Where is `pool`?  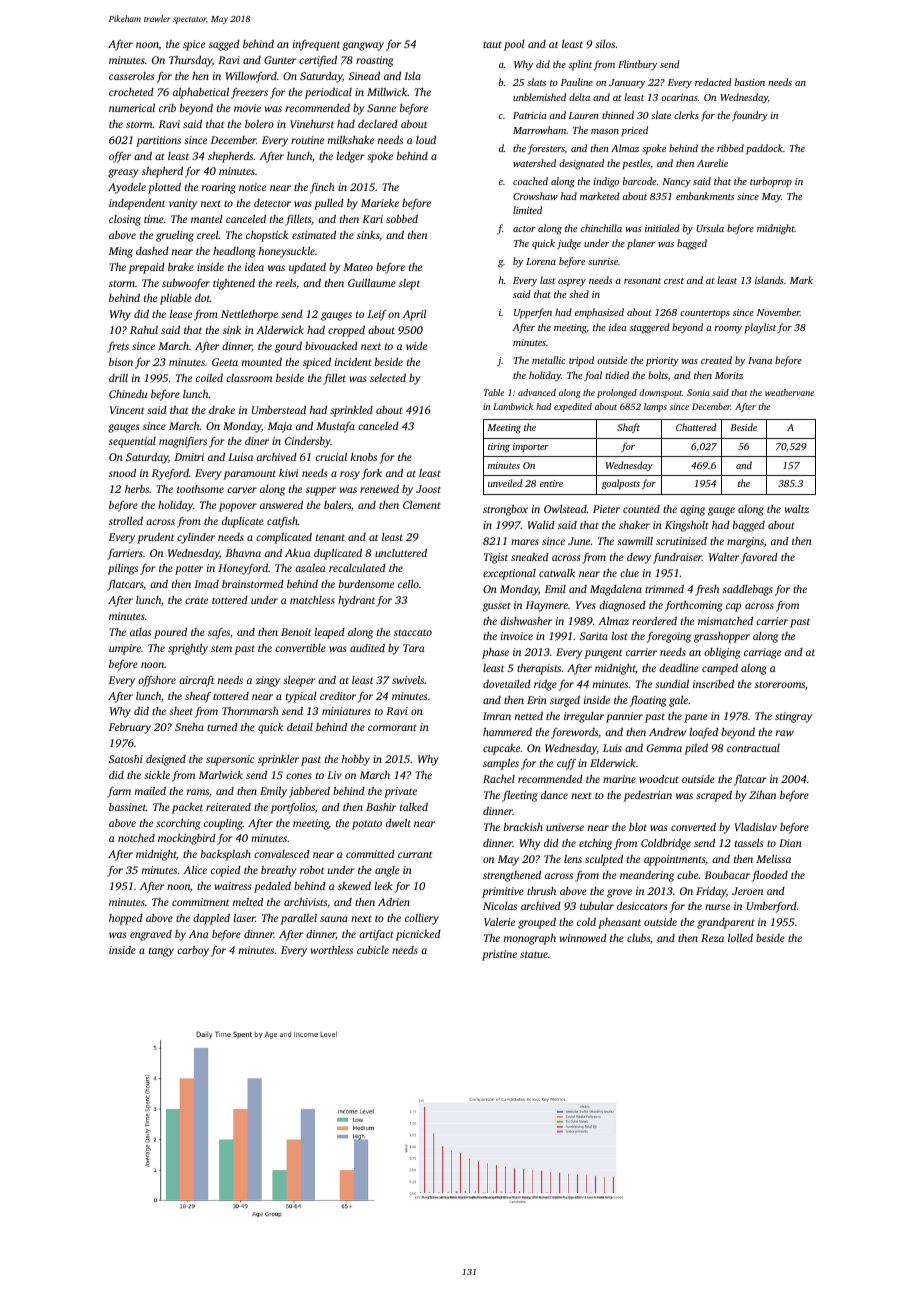
pool is located at coordinates (514, 45).
